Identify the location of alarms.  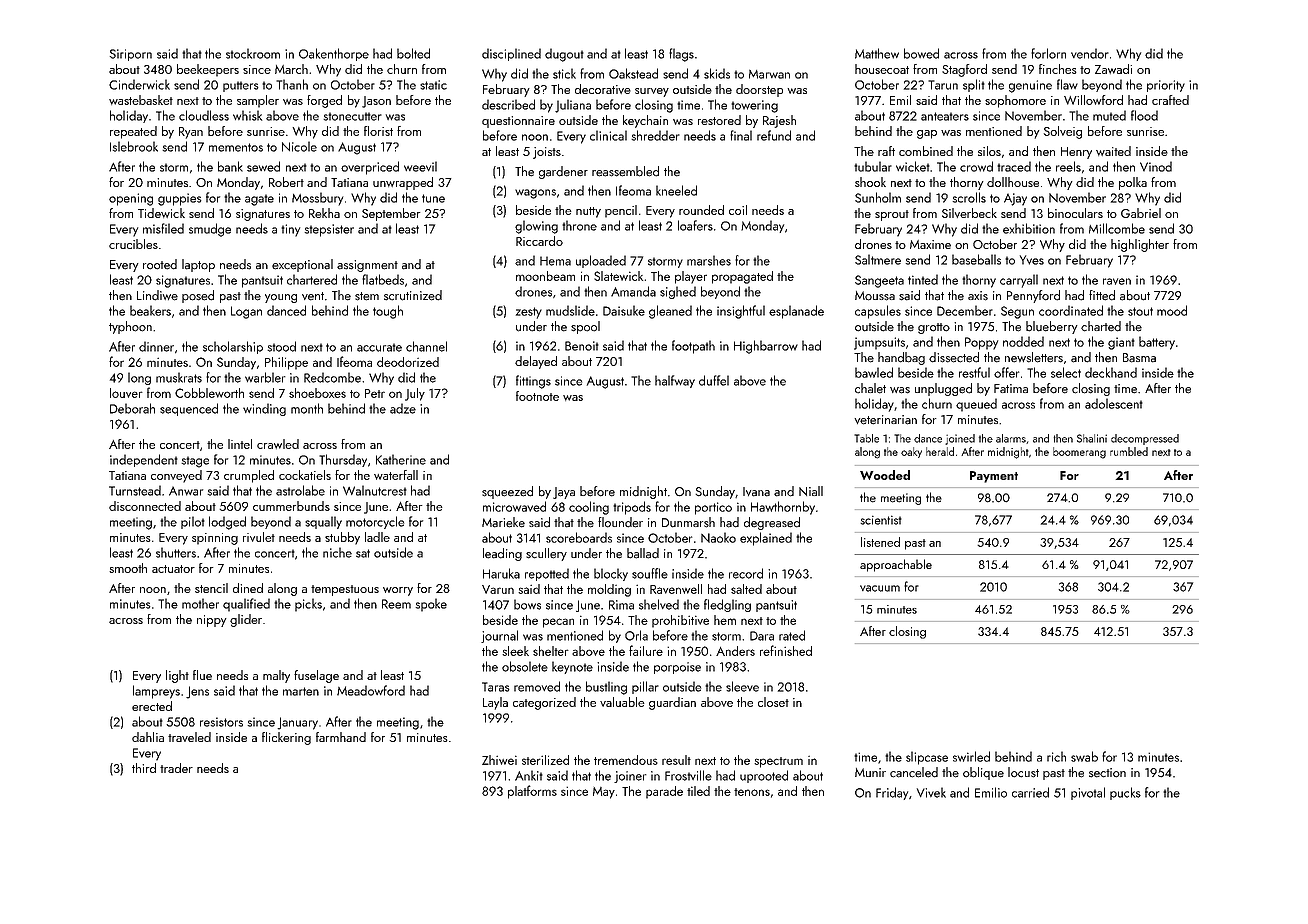
(1011, 438).
